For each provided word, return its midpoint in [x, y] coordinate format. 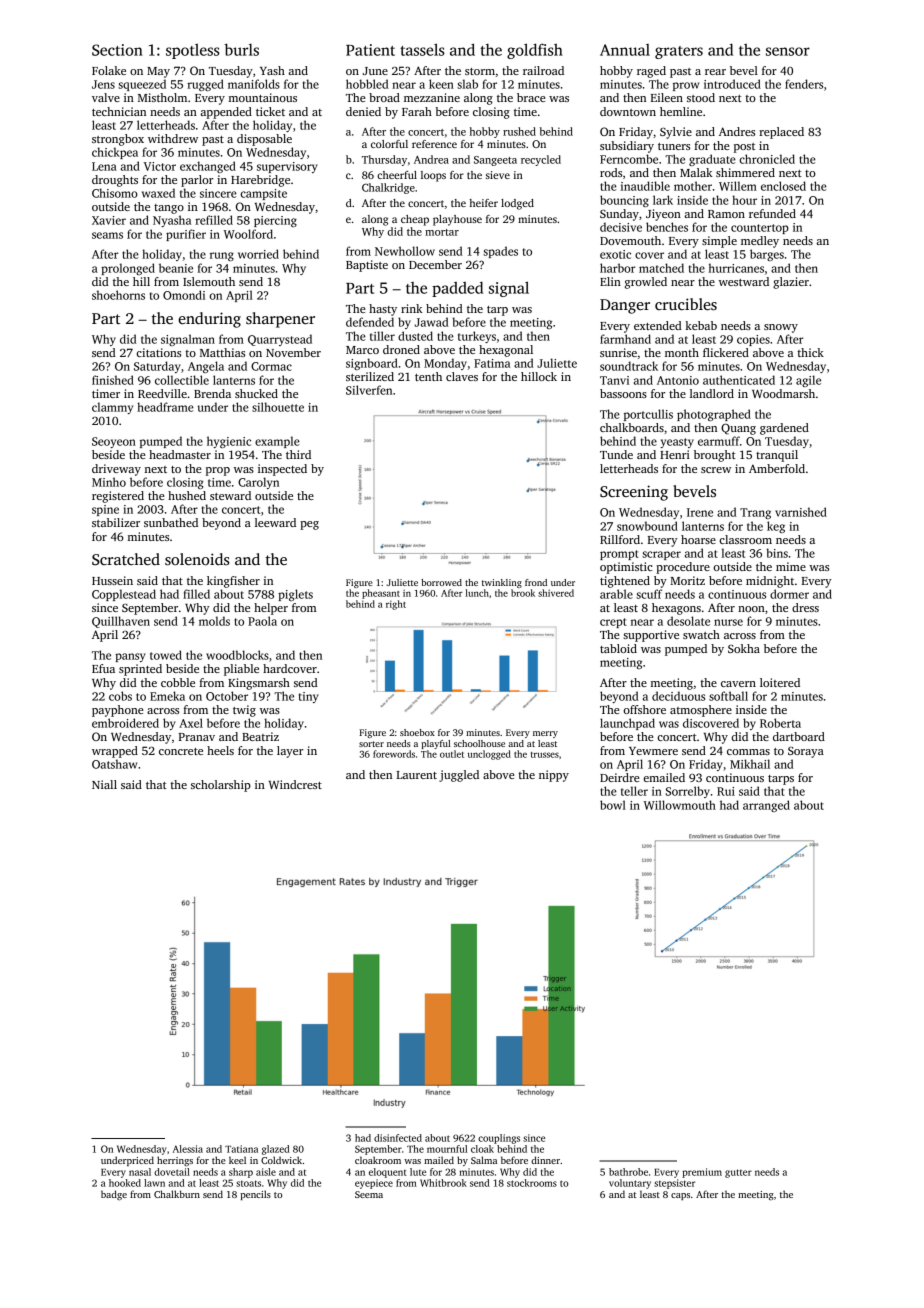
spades [500, 252]
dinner [545, 1160]
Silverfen [369, 390]
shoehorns [118, 295]
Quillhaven [121, 622]
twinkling [502, 583]
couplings [499, 1139]
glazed [276, 1150]
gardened [784, 429]
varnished [801, 512]
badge [114, 1195]
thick [810, 352]
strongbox [118, 140]
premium [702, 1173]
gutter [738, 1173]
